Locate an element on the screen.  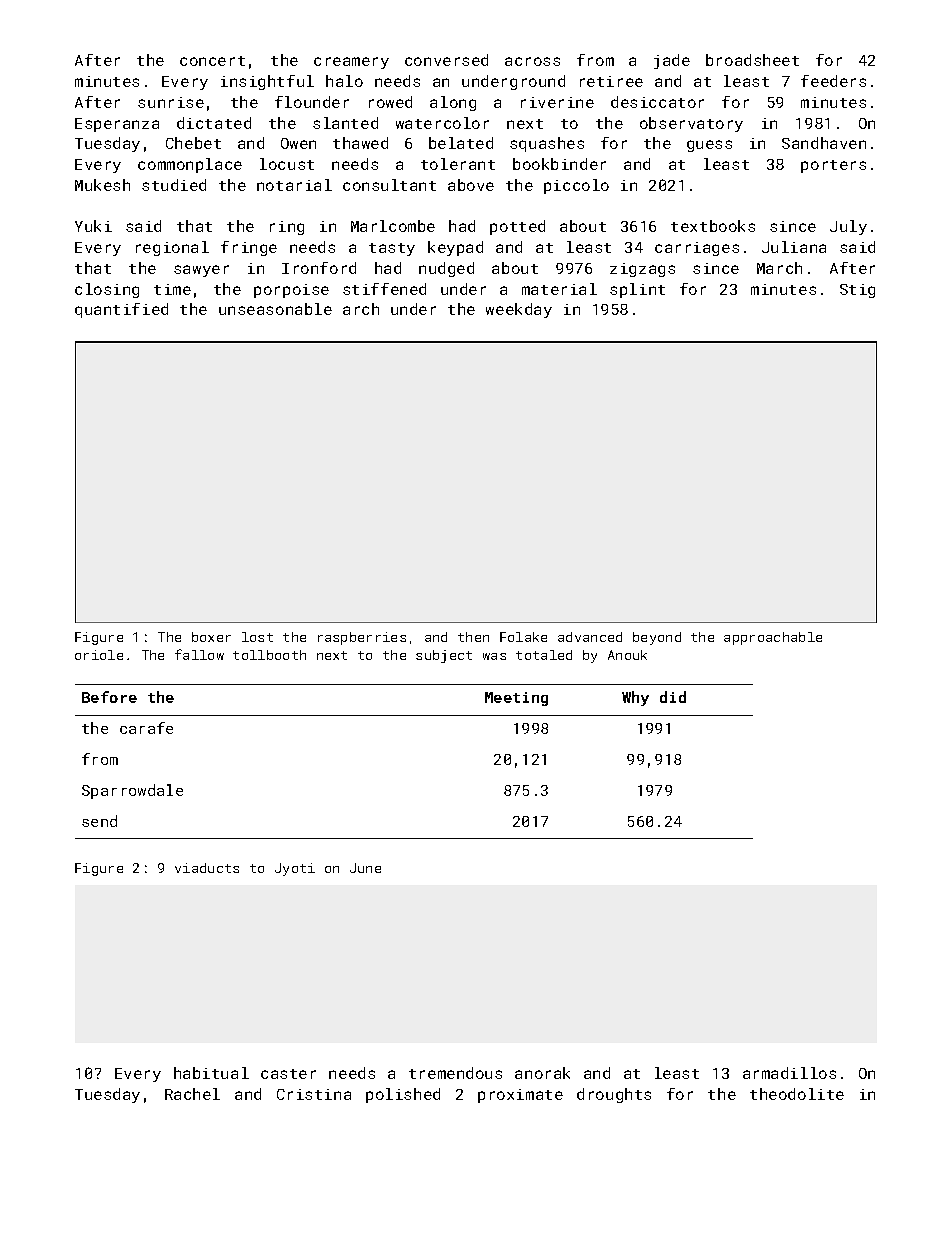
tollbooth is located at coordinates (269, 655).
